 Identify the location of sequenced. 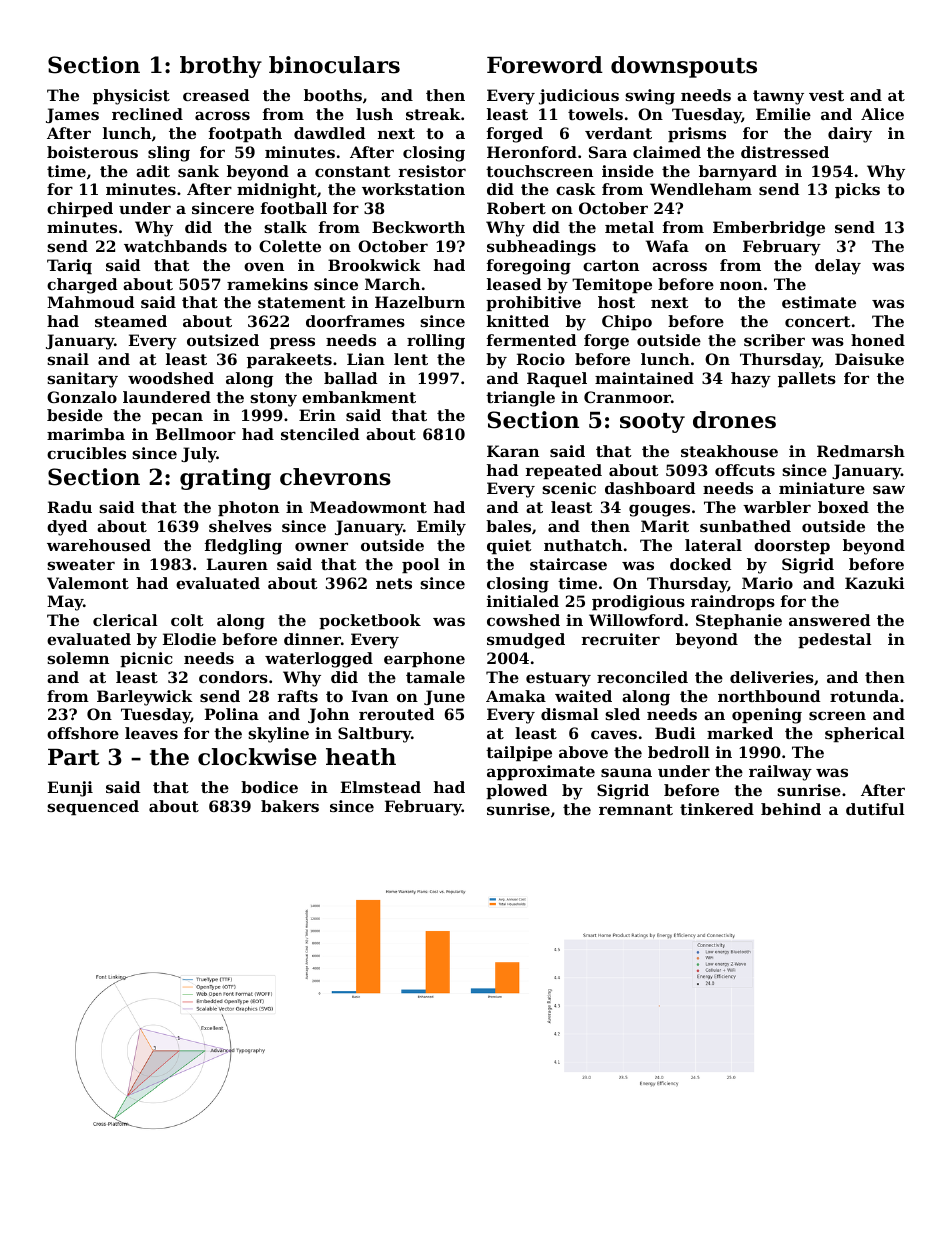
(93, 807).
